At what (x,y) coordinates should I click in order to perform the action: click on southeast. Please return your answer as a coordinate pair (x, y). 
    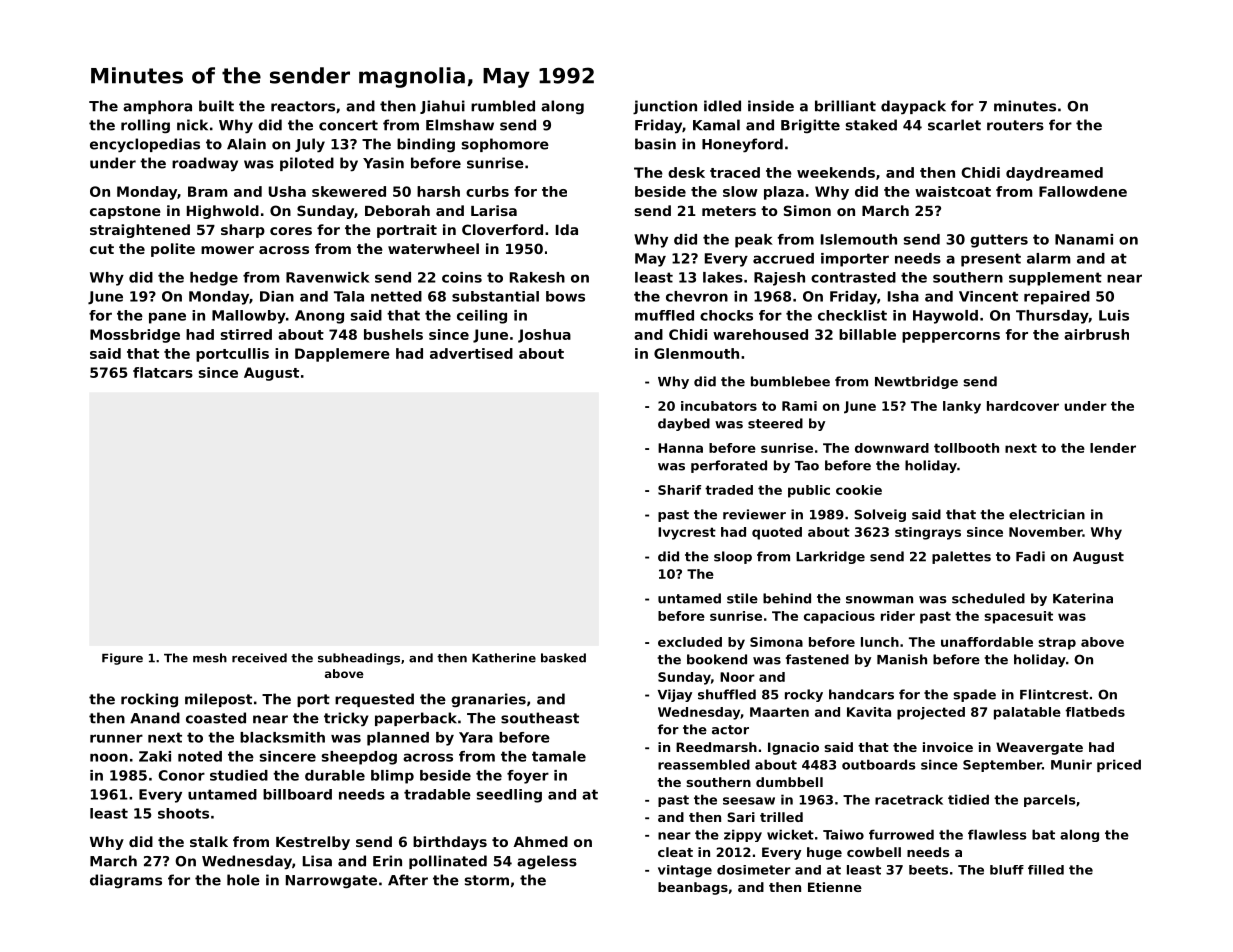
    Looking at the image, I should click on (540, 718).
